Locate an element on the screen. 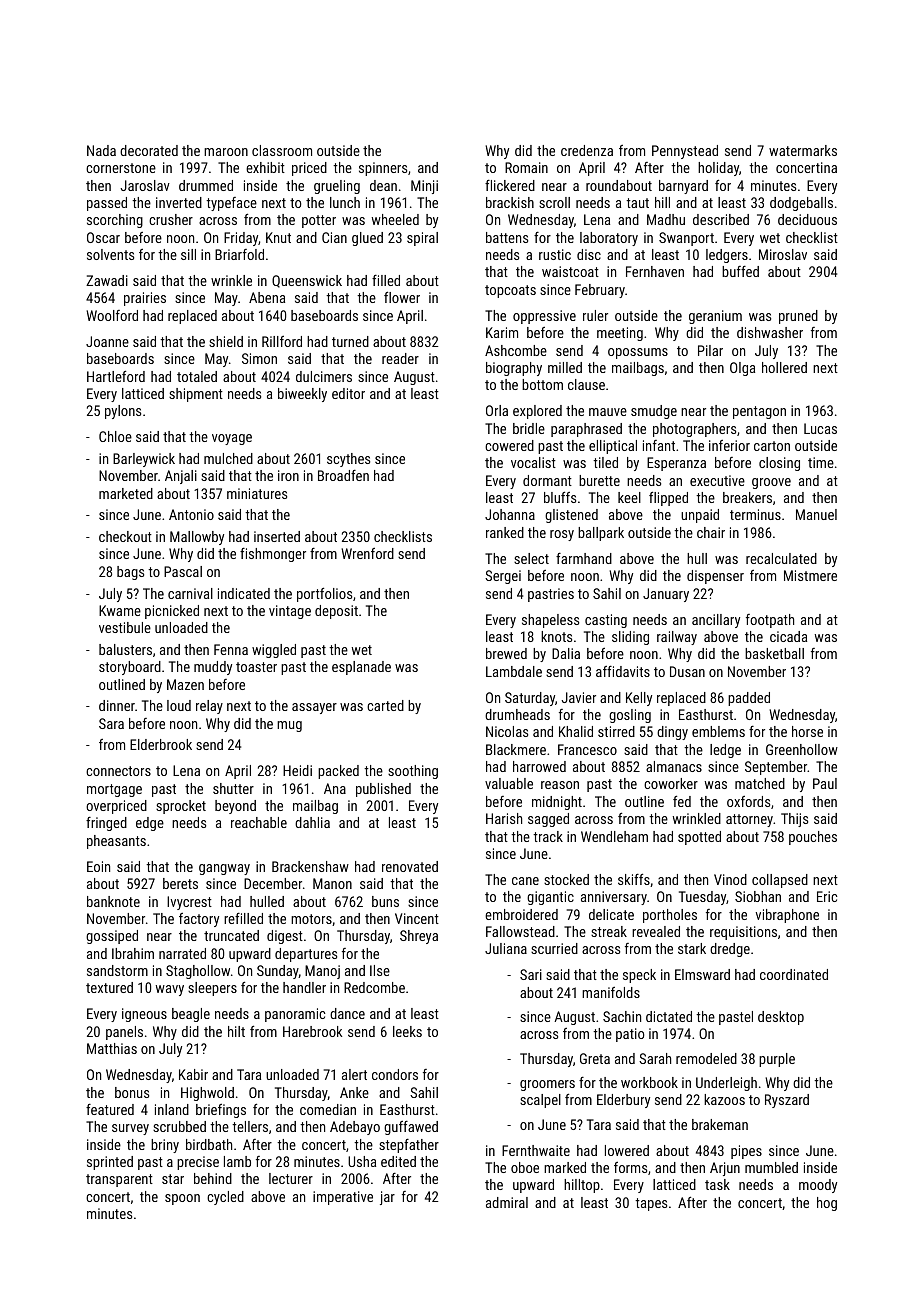 This screenshot has height=1314, width=924. imperative is located at coordinates (343, 1198).
